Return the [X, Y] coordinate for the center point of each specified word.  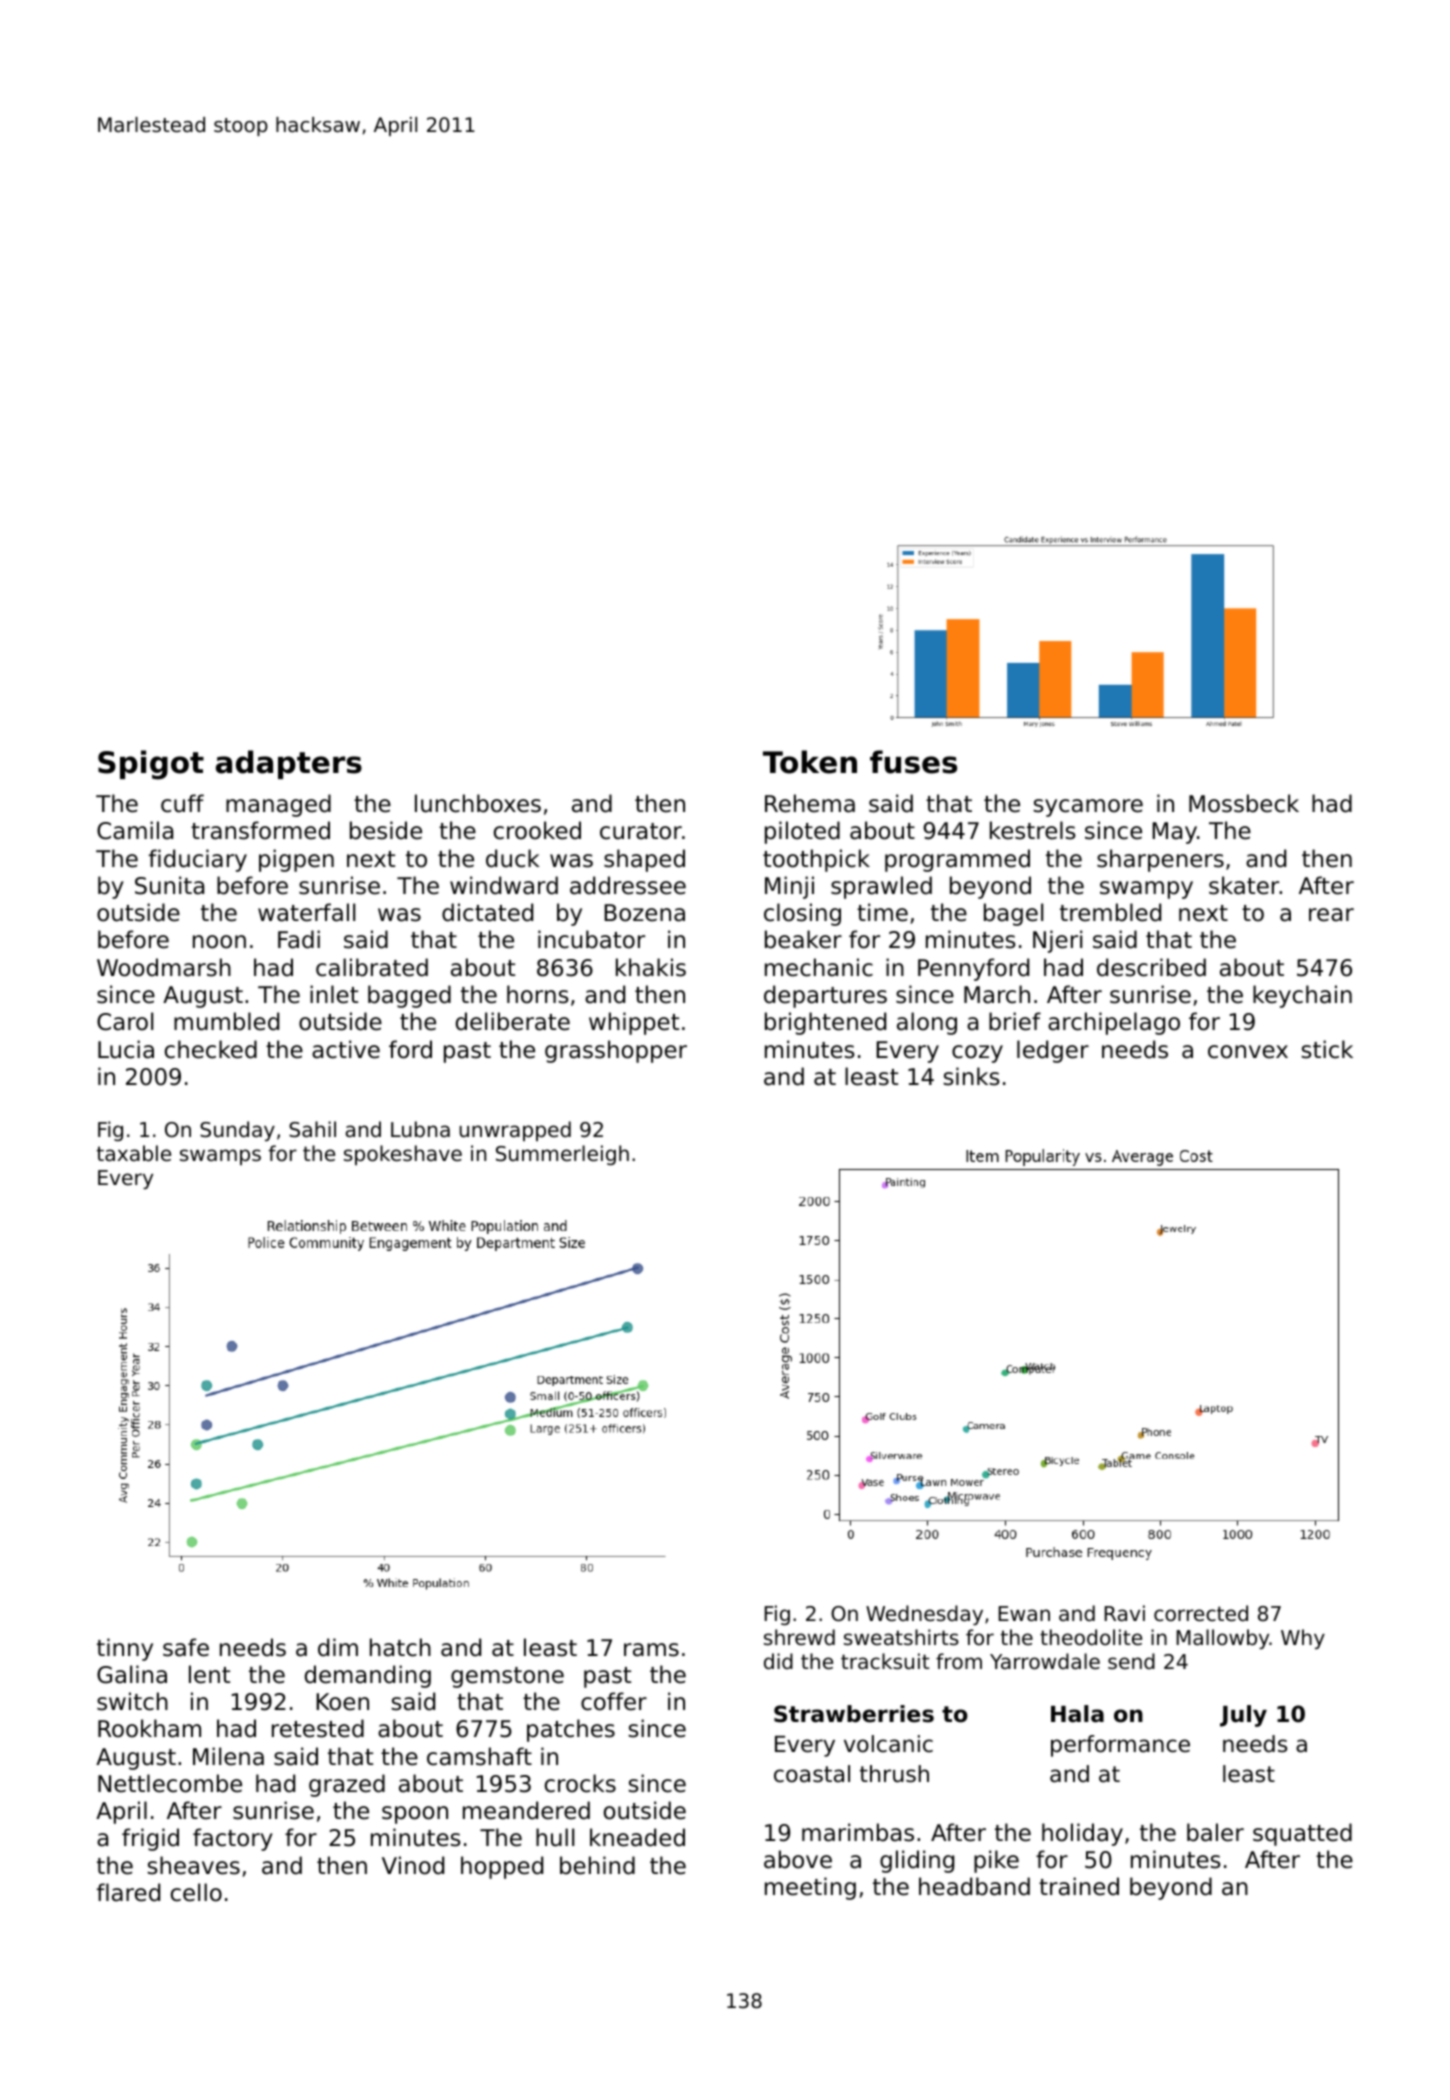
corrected [1201, 1613]
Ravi [1124, 1613]
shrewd [799, 1637]
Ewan [1024, 1613]
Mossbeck [1244, 803]
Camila [135, 830]
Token [810, 762]
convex [1248, 1052]
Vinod [413, 1865]
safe [186, 1647]
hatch [400, 1647]
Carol [125, 1021]
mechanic [819, 967]
